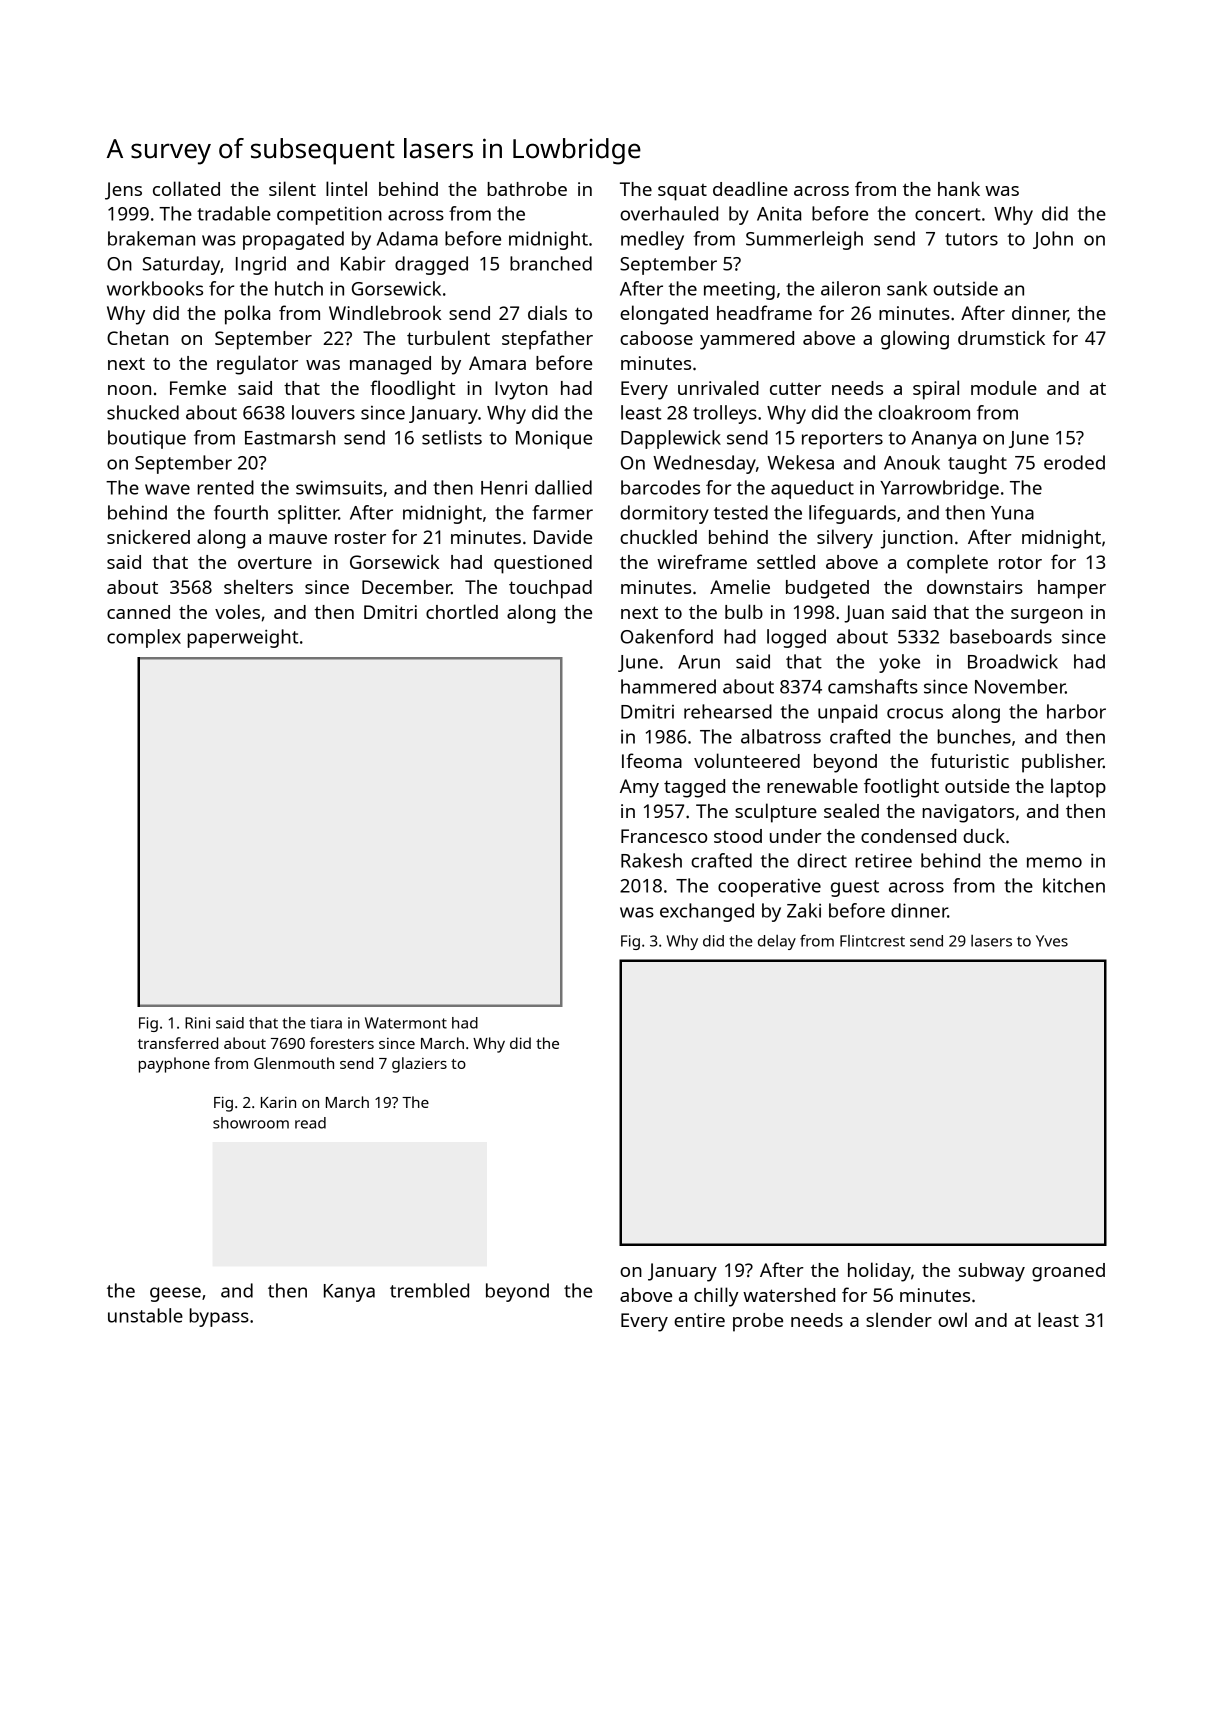 This screenshot has width=1213, height=1716. Describe the element at coordinates (155, 288) in the screenshot. I see `workbooks` at that location.
